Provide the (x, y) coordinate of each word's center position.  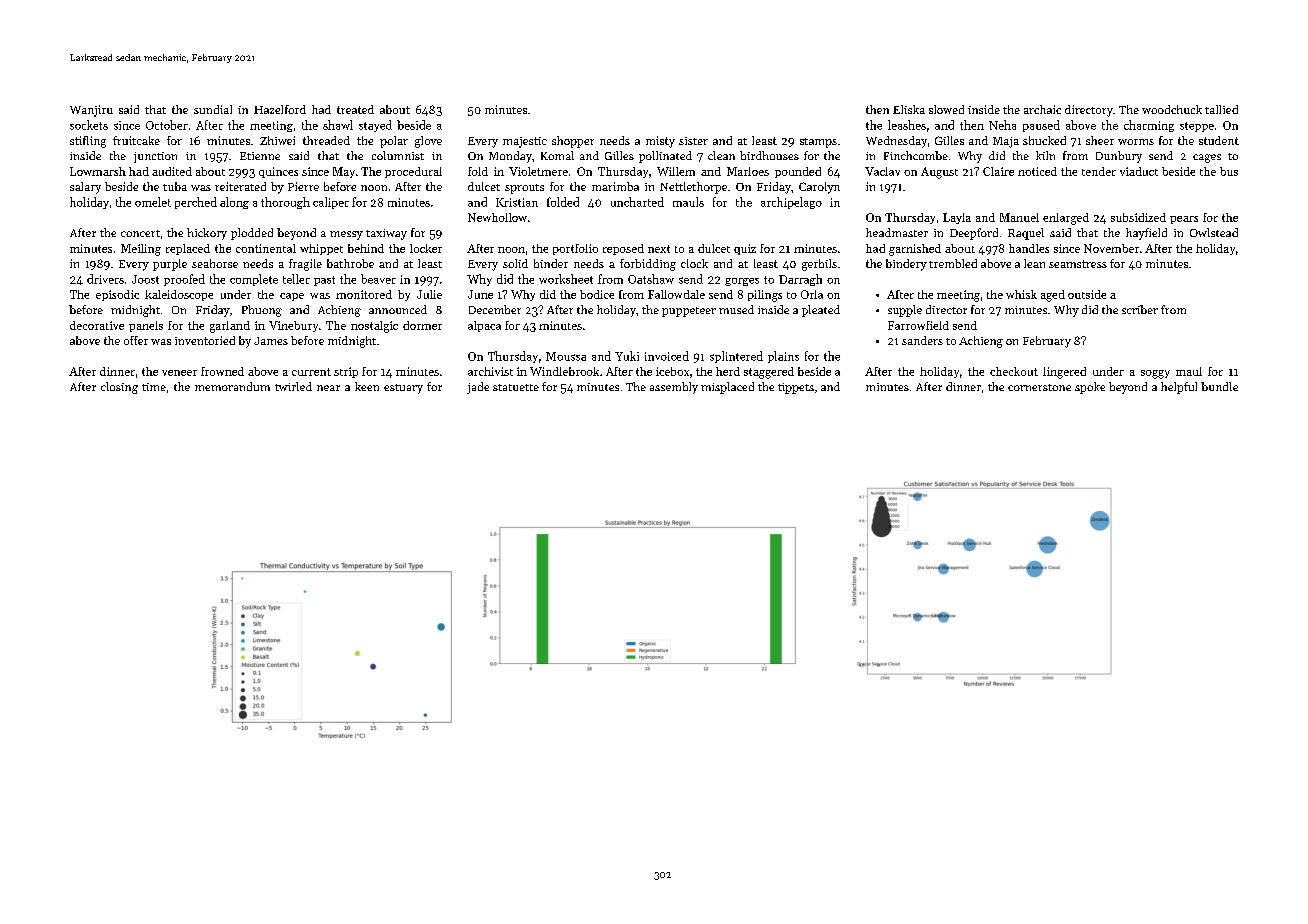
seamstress (1078, 264)
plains (783, 357)
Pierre (303, 186)
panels (146, 326)
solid (515, 263)
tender (1099, 171)
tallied (1221, 109)
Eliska (909, 109)
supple (905, 311)
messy (346, 235)
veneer (179, 373)
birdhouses (769, 155)
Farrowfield (918, 325)
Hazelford (280, 109)
